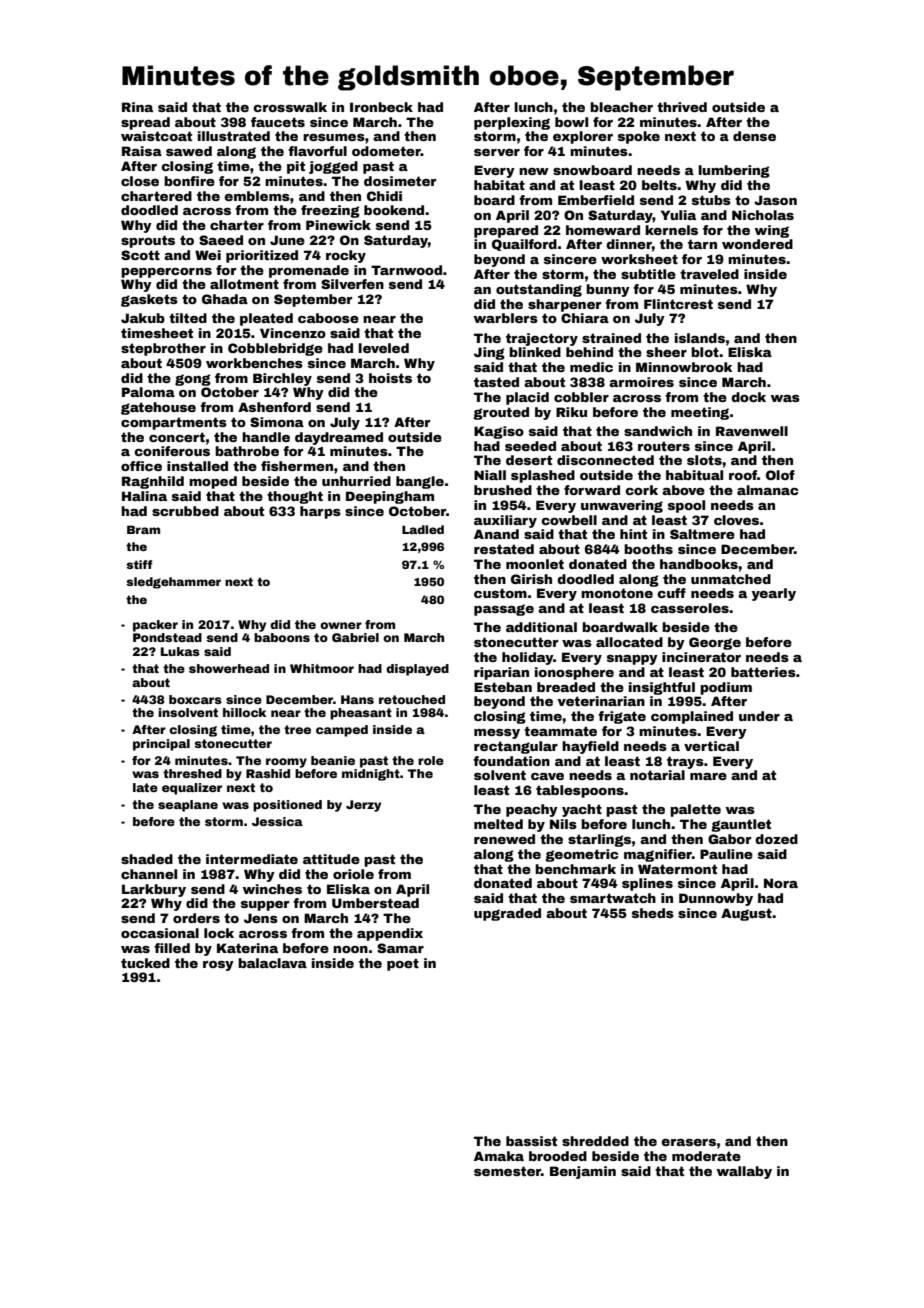 This page has width=924, height=1308. Describe the element at coordinates (700, 338) in the page. I see `islands` at that location.
